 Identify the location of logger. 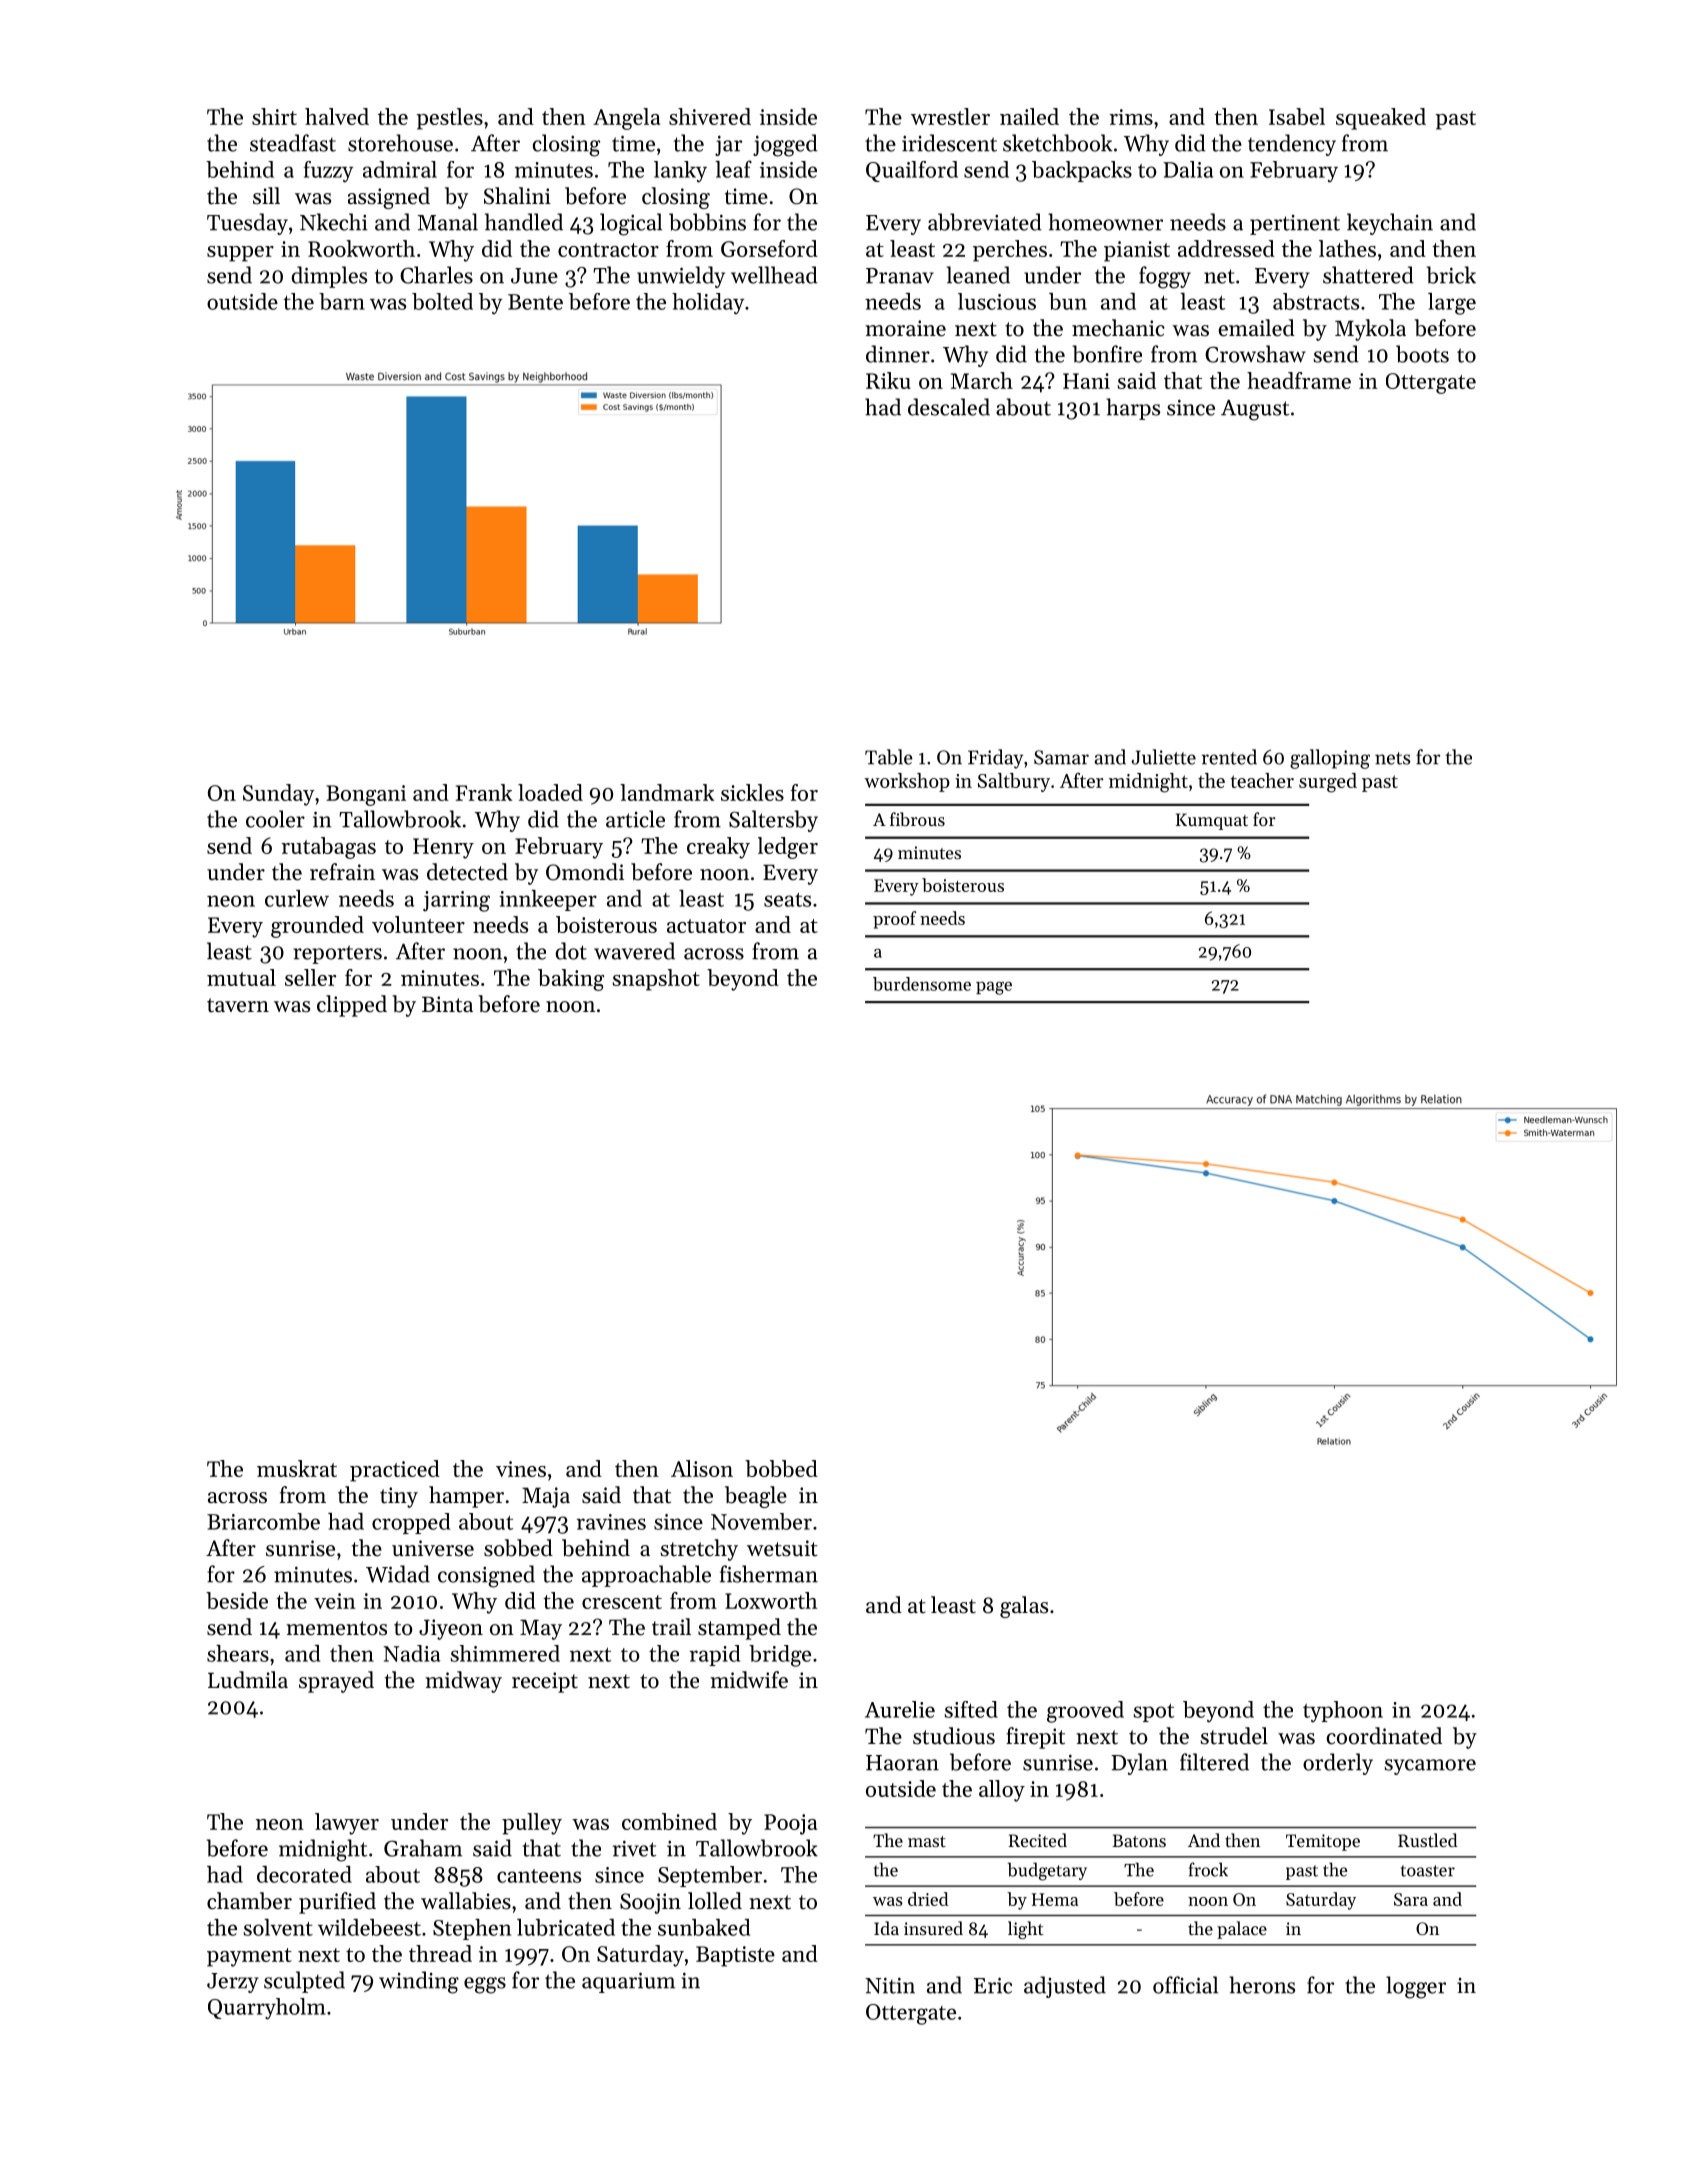
(1416, 1987).
